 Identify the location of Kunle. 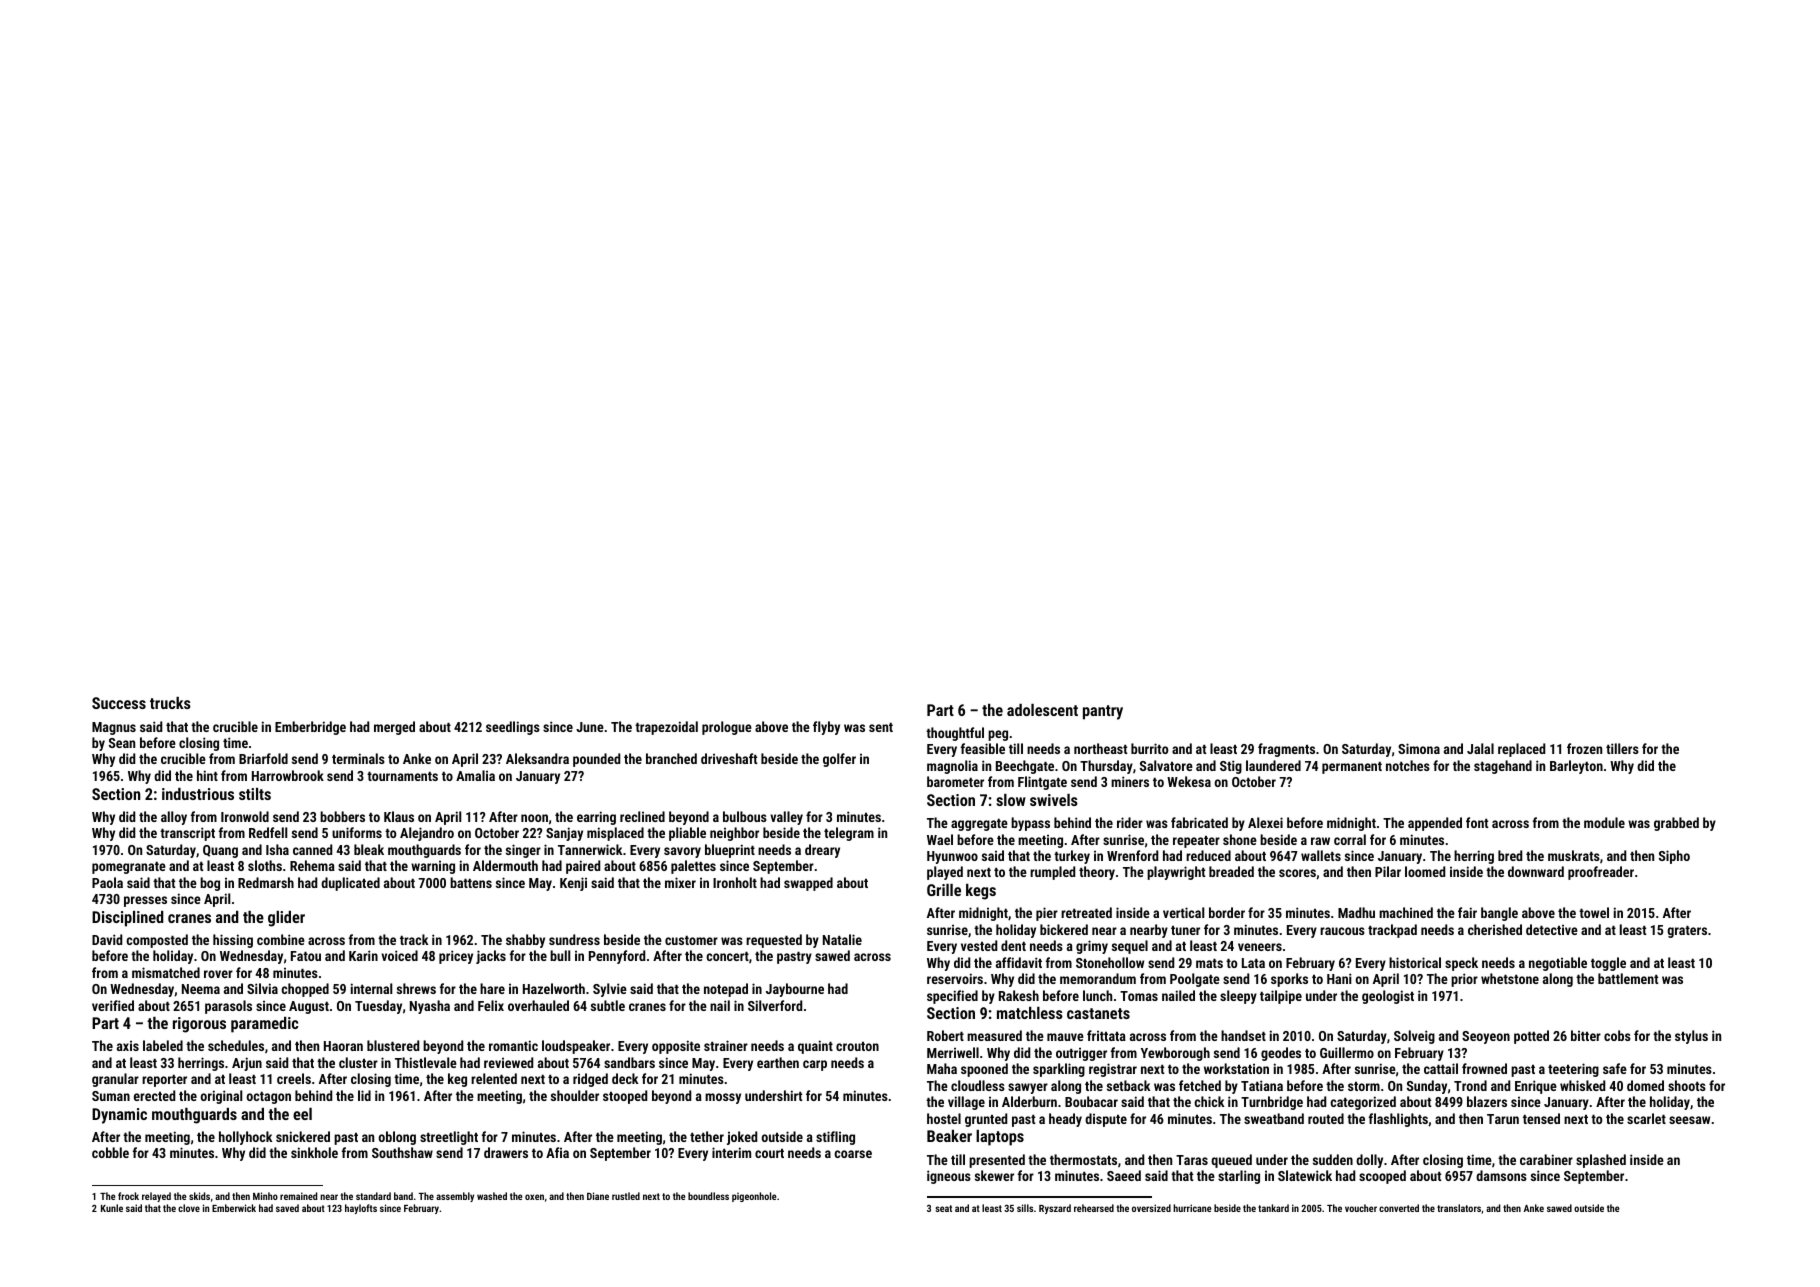
(112, 1208).
